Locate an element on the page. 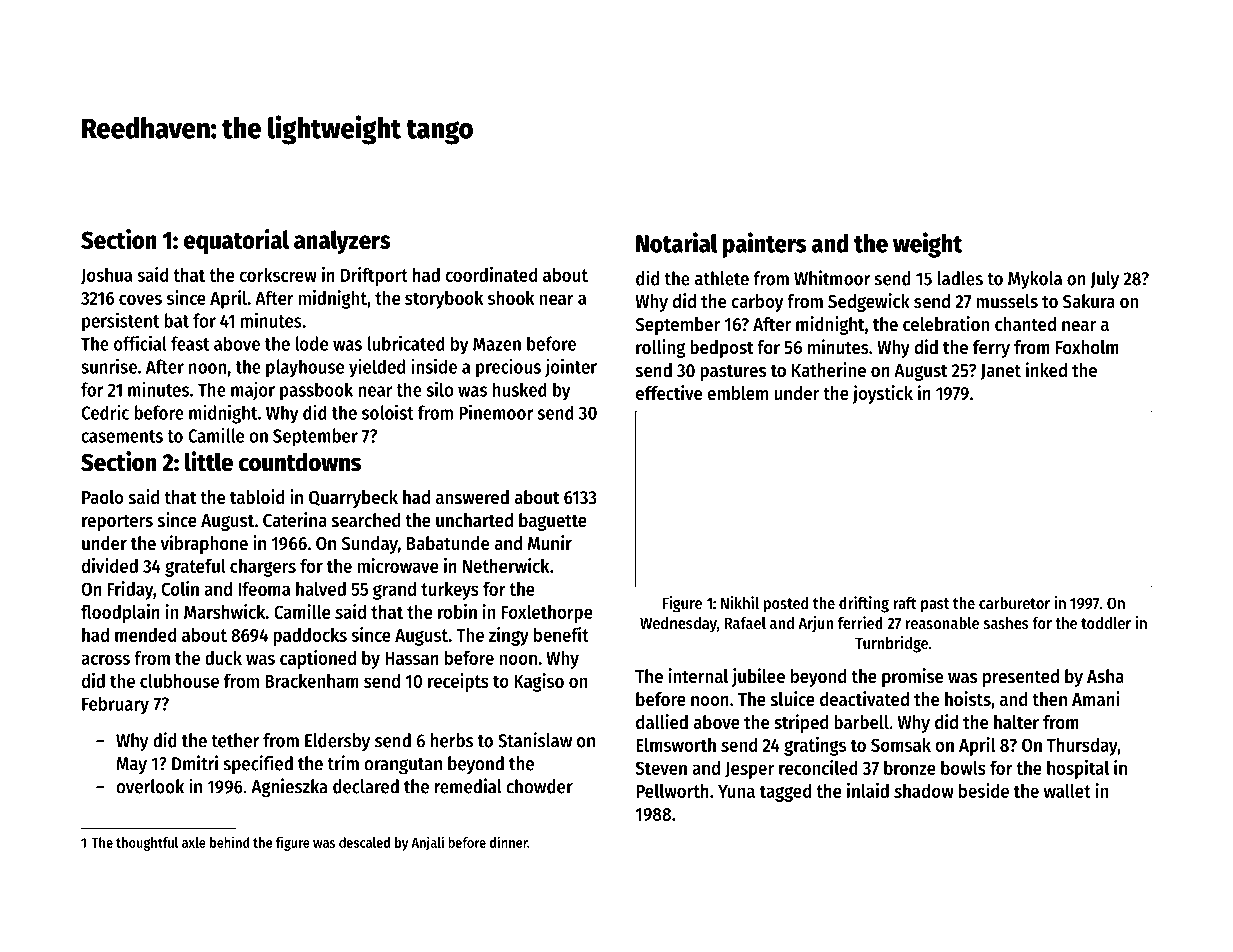 This image has height=952, width=1233. Sedgewick is located at coordinates (869, 302).
